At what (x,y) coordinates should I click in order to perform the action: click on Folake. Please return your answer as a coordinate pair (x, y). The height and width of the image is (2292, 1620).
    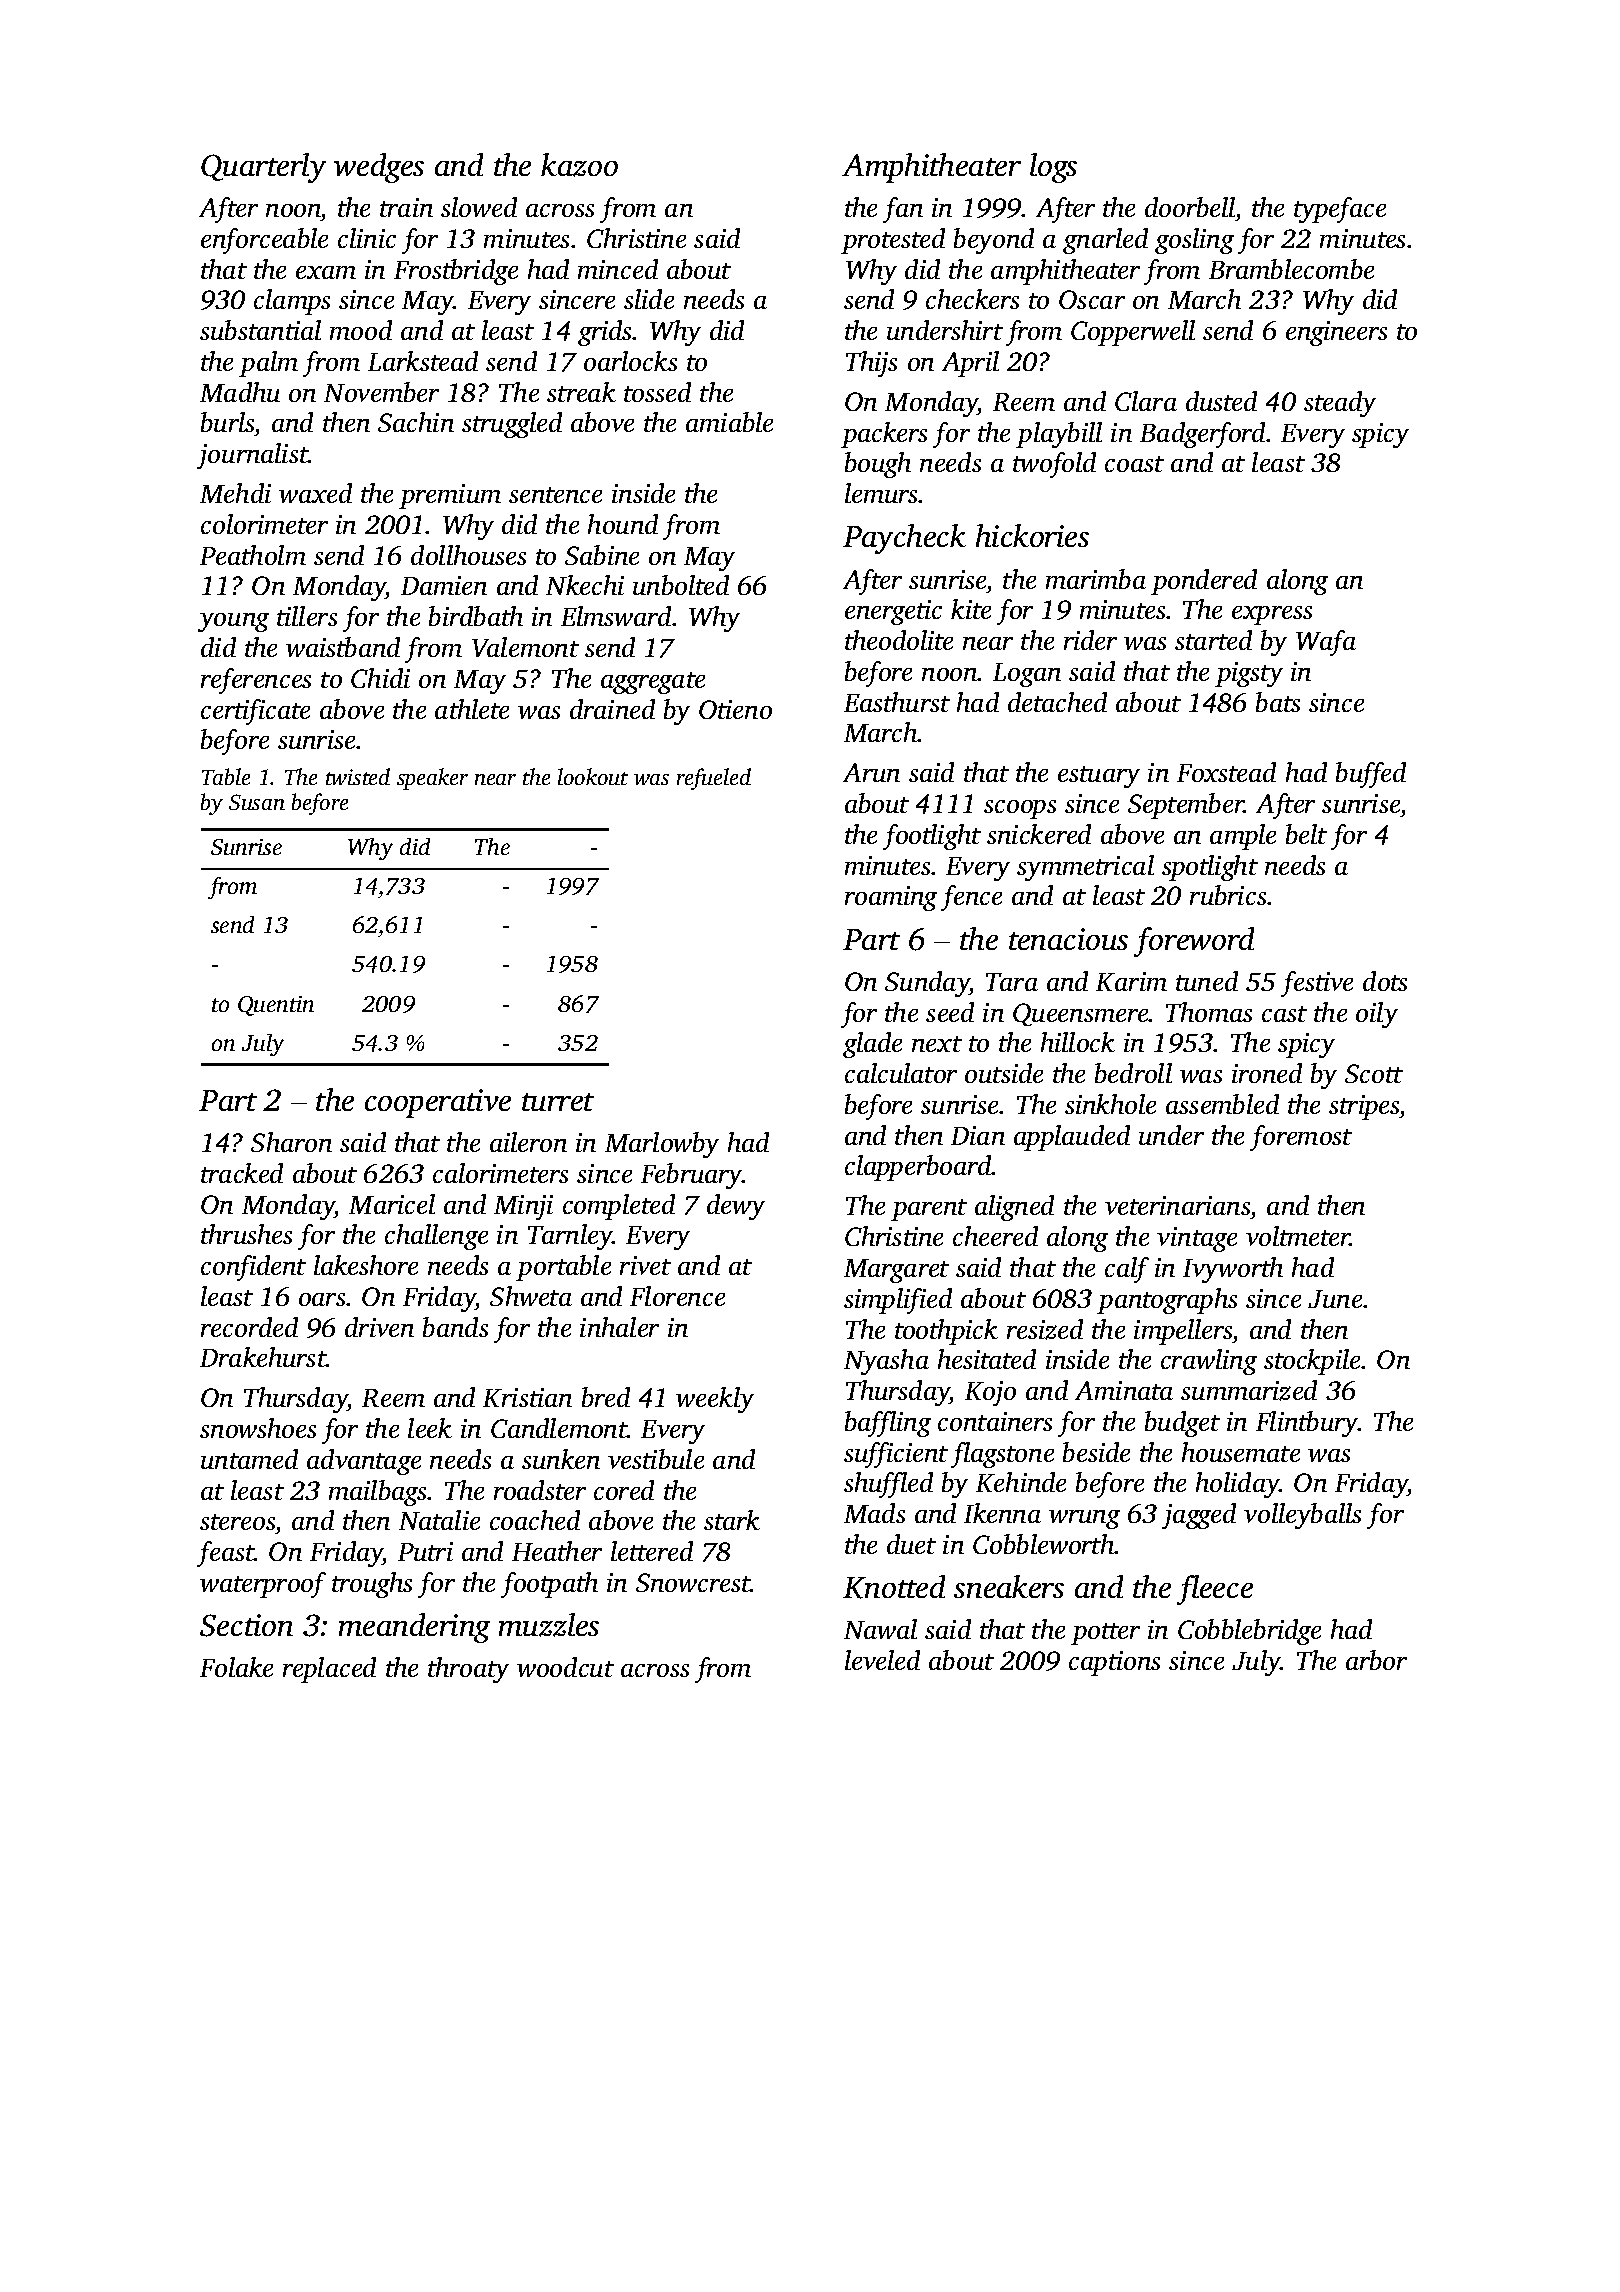
    Looking at the image, I should click on (236, 1667).
